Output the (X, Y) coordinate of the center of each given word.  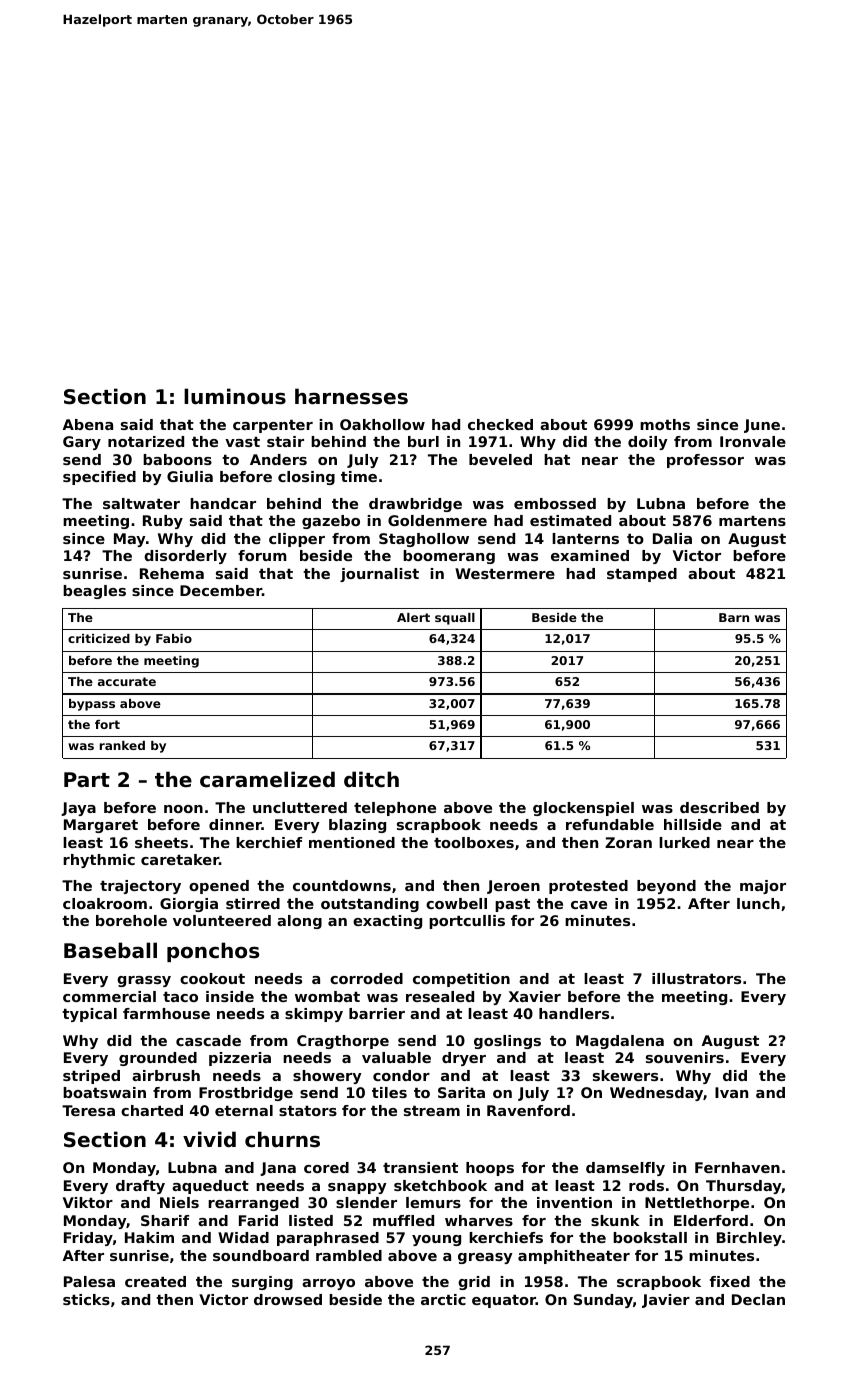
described (719, 807)
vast (242, 442)
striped (91, 1077)
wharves (479, 1220)
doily (648, 443)
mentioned (352, 842)
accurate (127, 681)
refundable (610, 824)
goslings (507, 1042)
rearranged (253, 1204)
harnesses (351, 396)
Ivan (731, 1092)
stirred (253, 903)
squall (455, 619)
